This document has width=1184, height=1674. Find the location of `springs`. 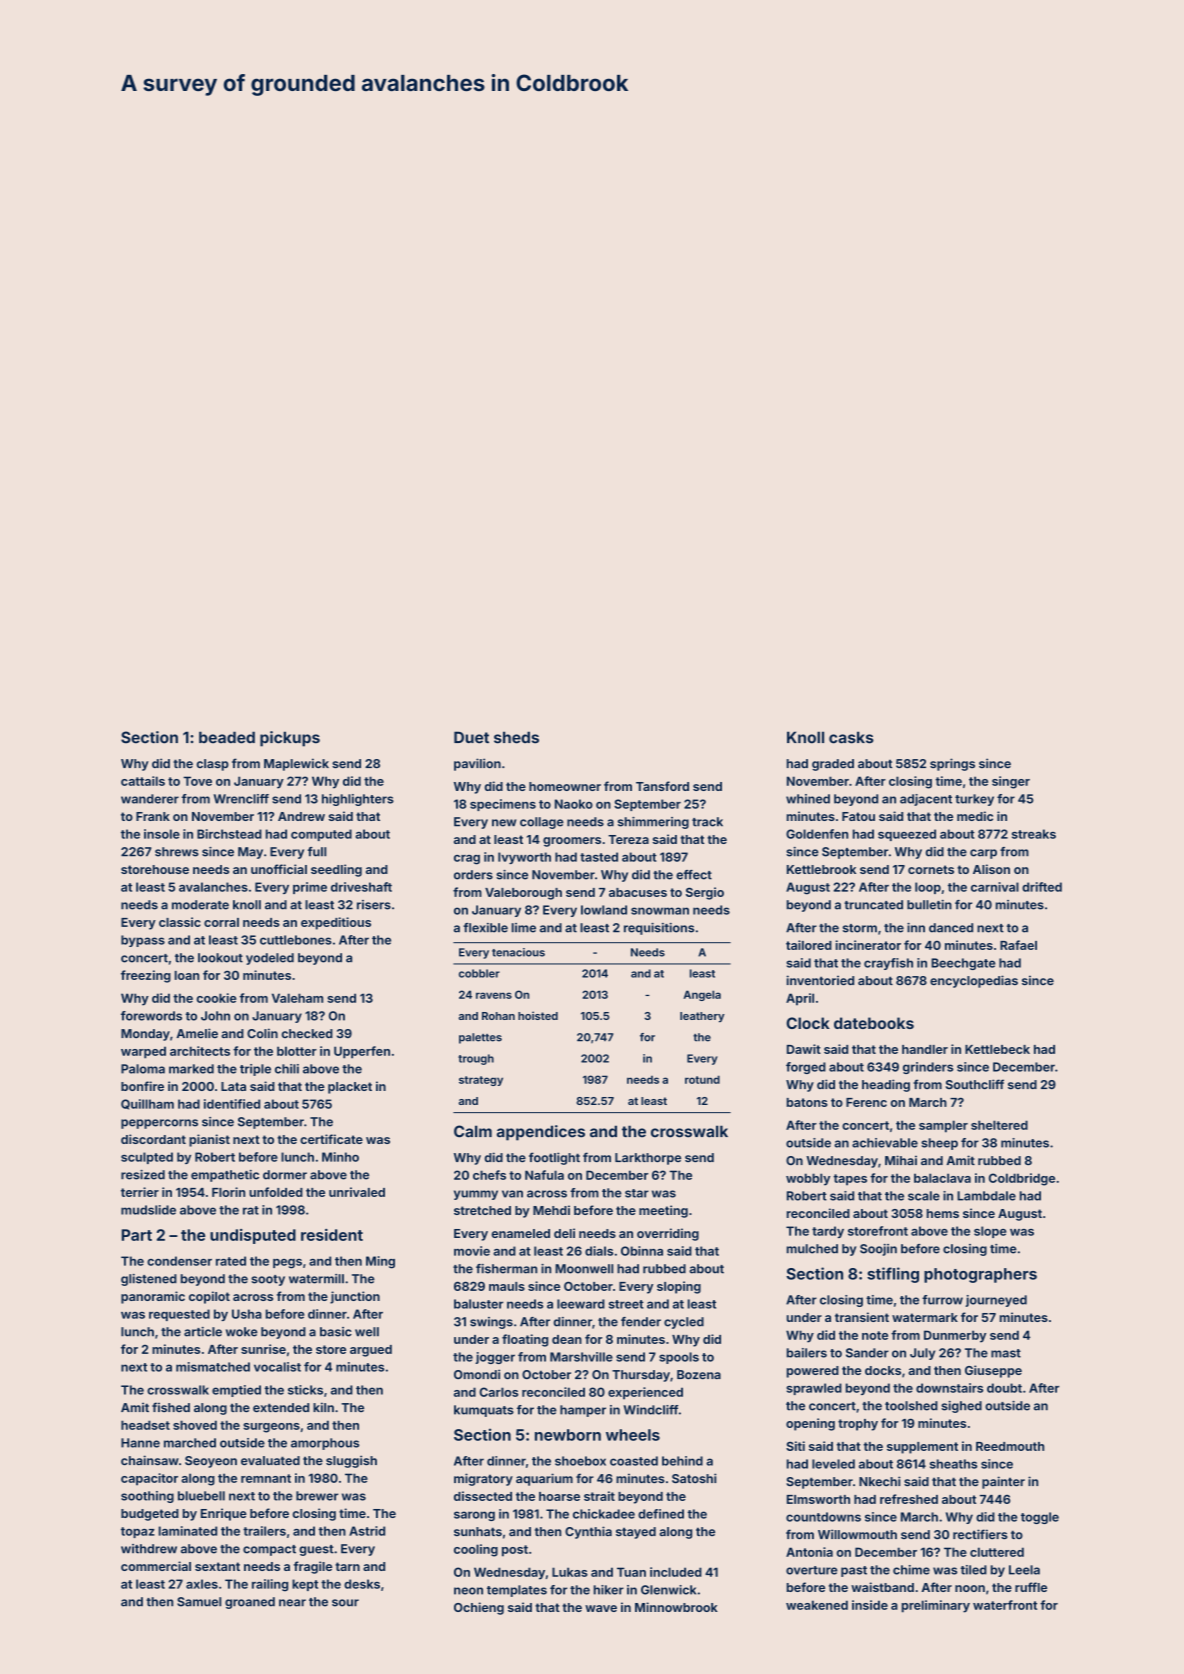

springs is located at coordinates (952, 764).
